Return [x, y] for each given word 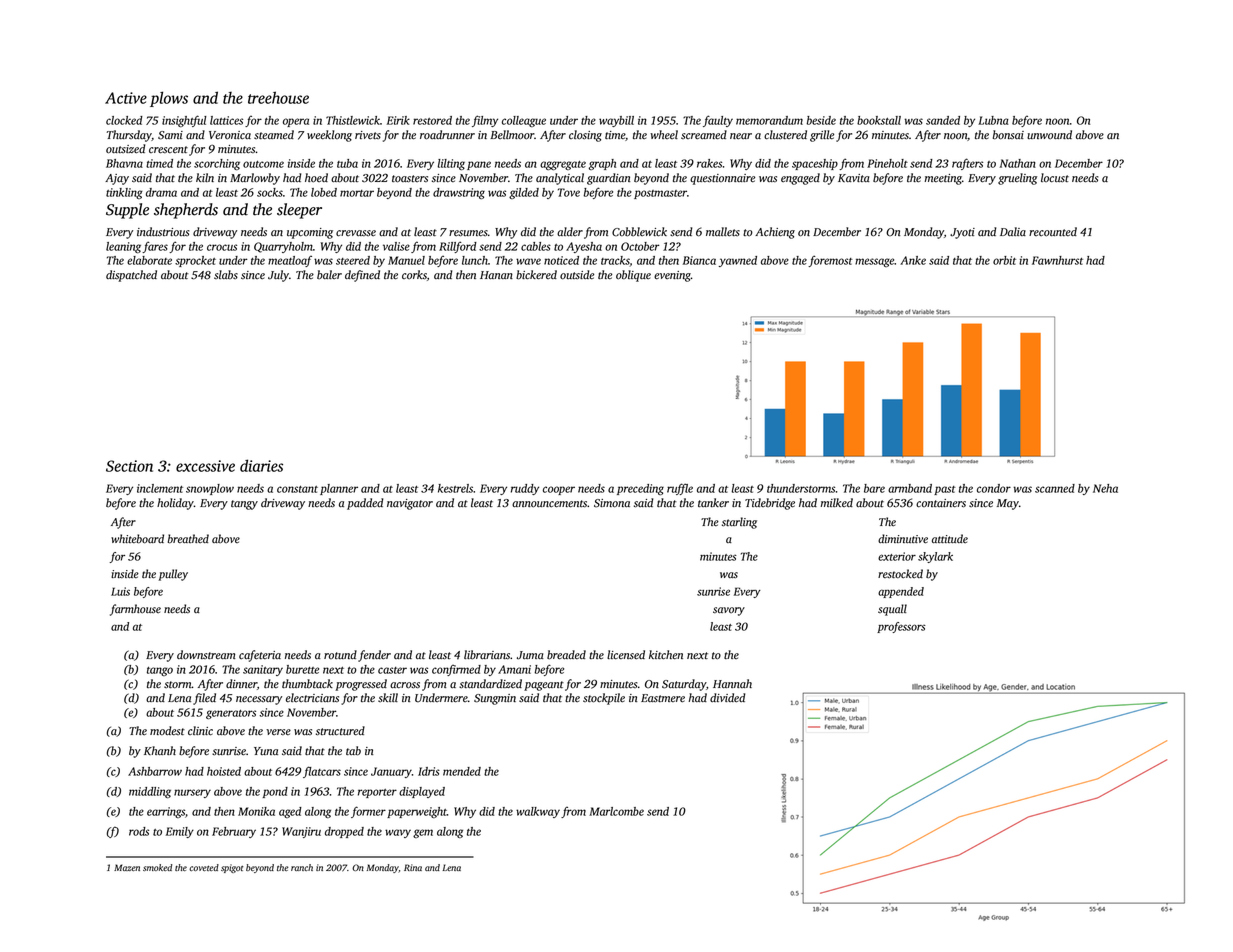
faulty [718, 121]
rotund [340, 654]
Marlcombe [616, 811]
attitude [950, 538]
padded [365, 504]
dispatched [131, 276]
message [874, 262]
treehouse [278, 97]
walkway [538, 812]
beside [821, 120]
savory [729, 611]
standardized [490, 684]
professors [901, 627]
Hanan [496, 275]
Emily [180, 832]
